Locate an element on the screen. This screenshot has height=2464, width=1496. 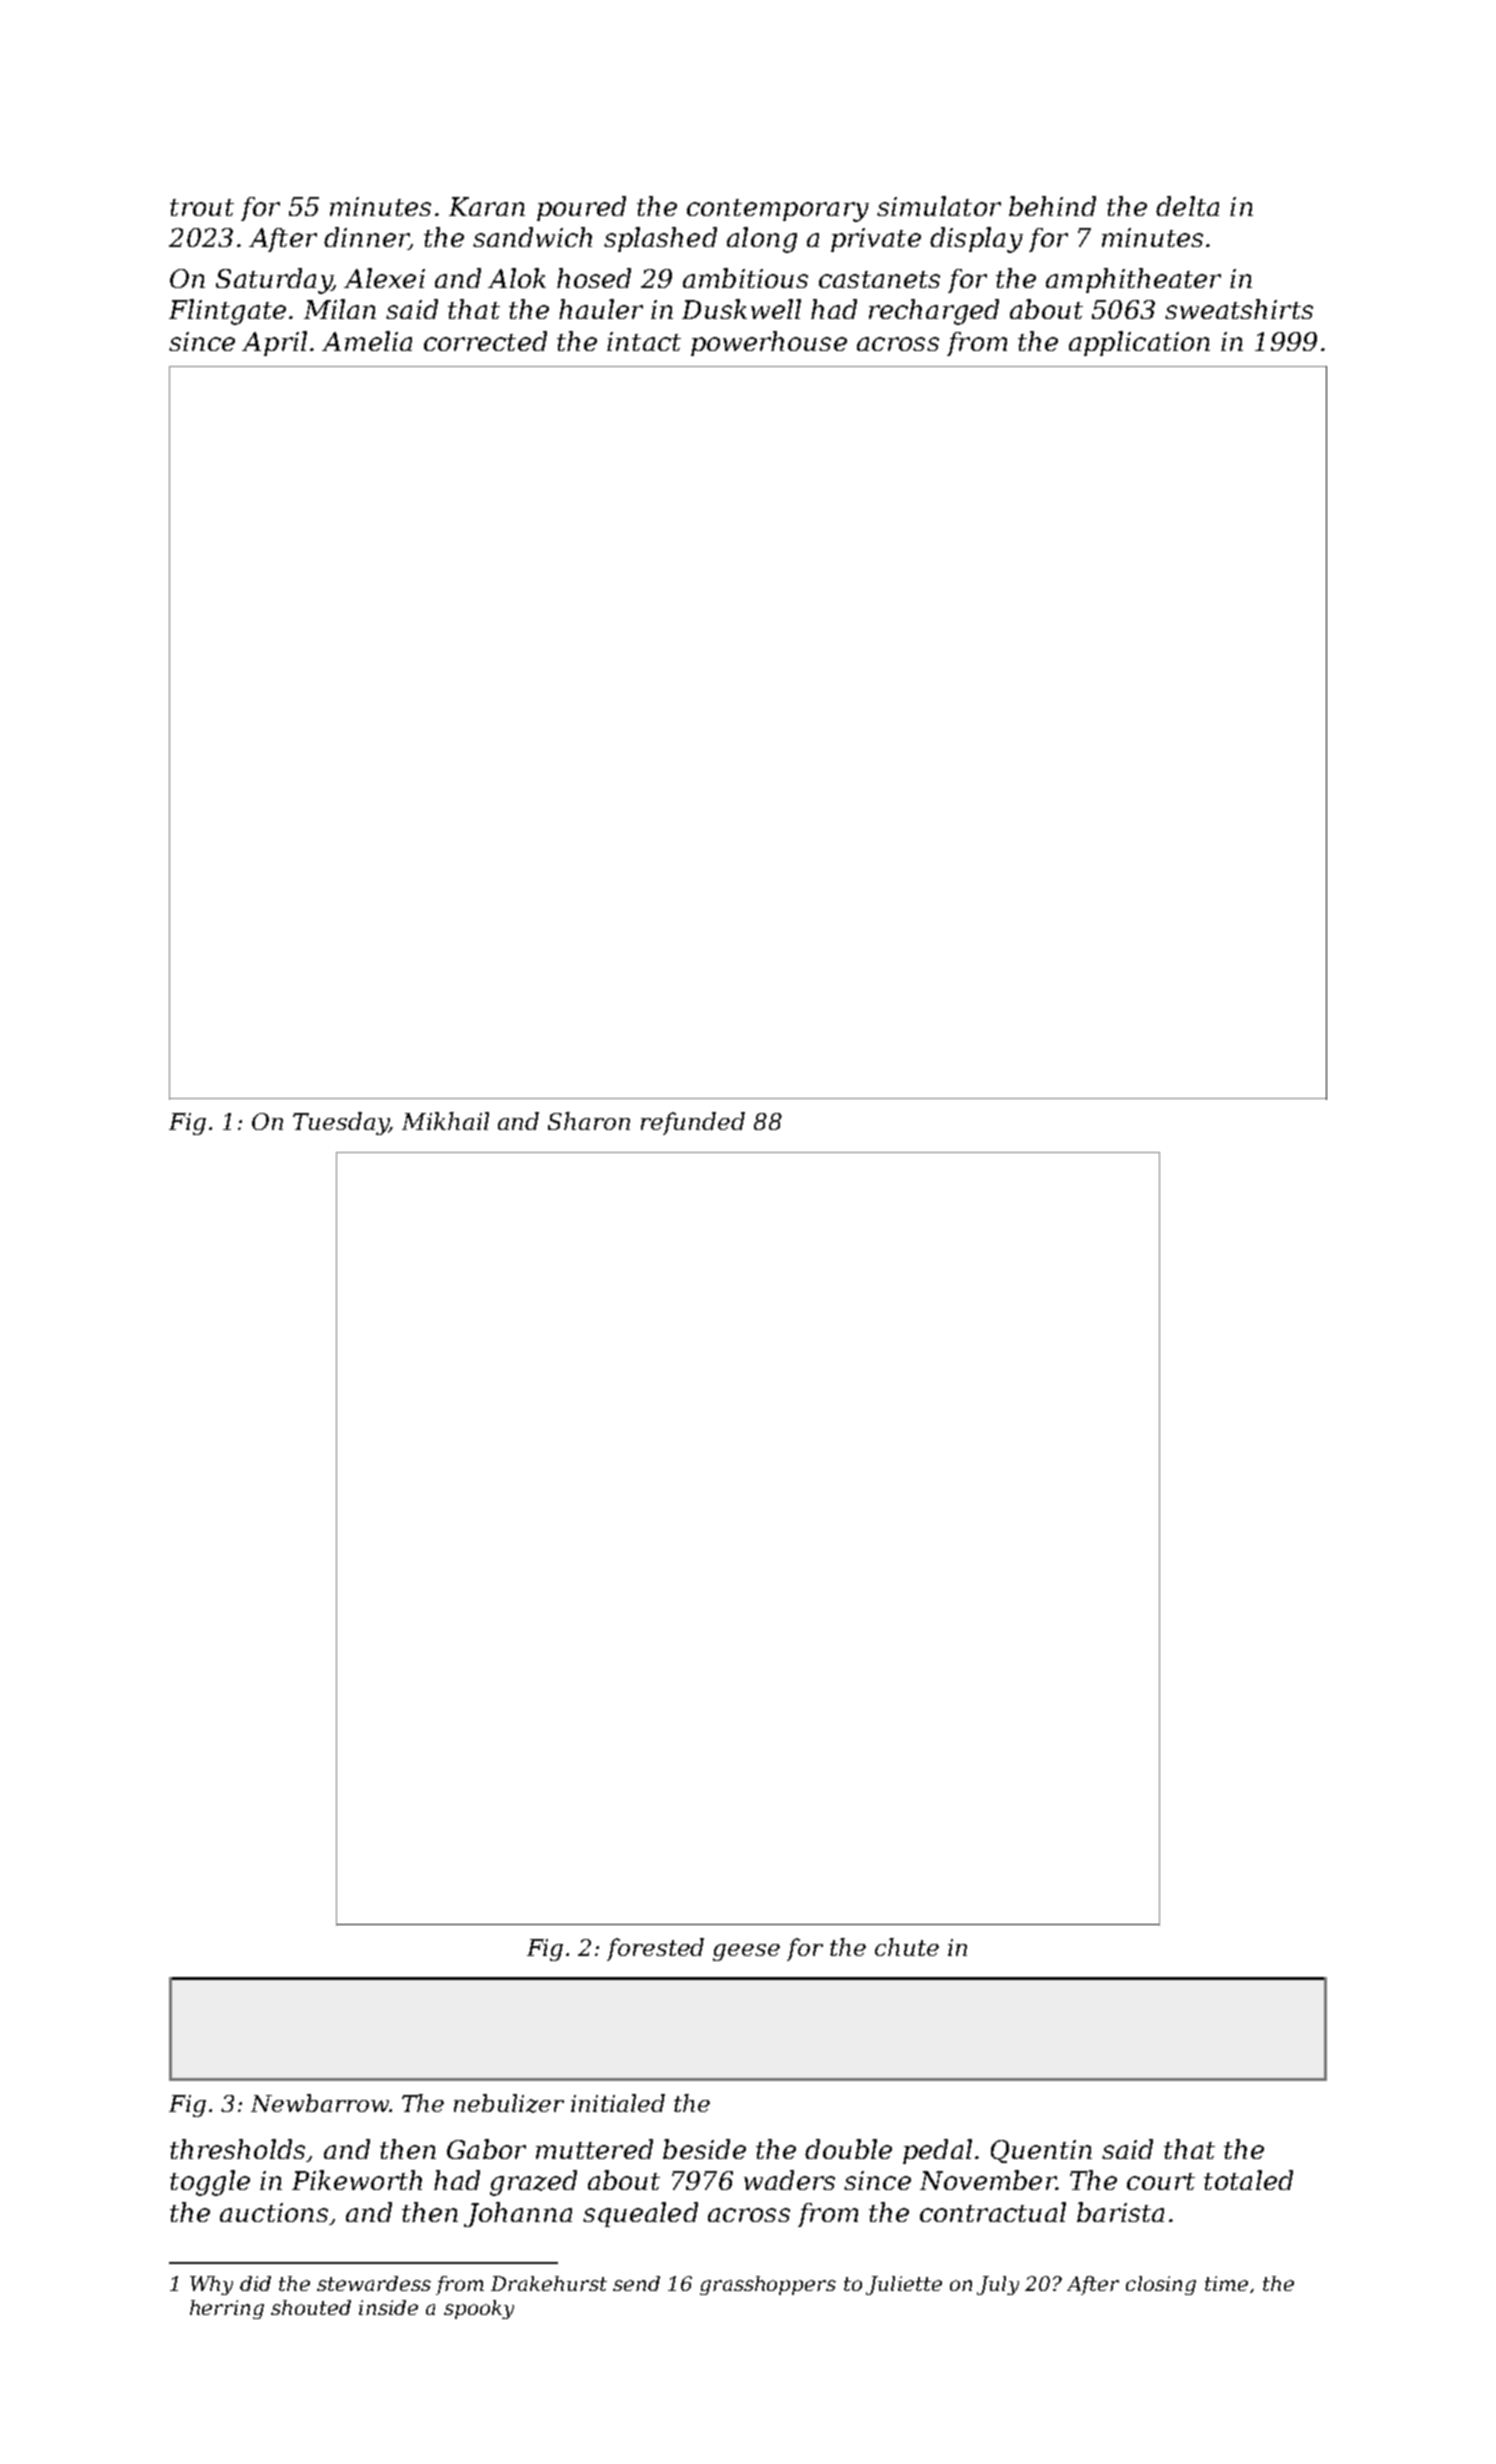
dinner is located at coordinates (366, 238).
